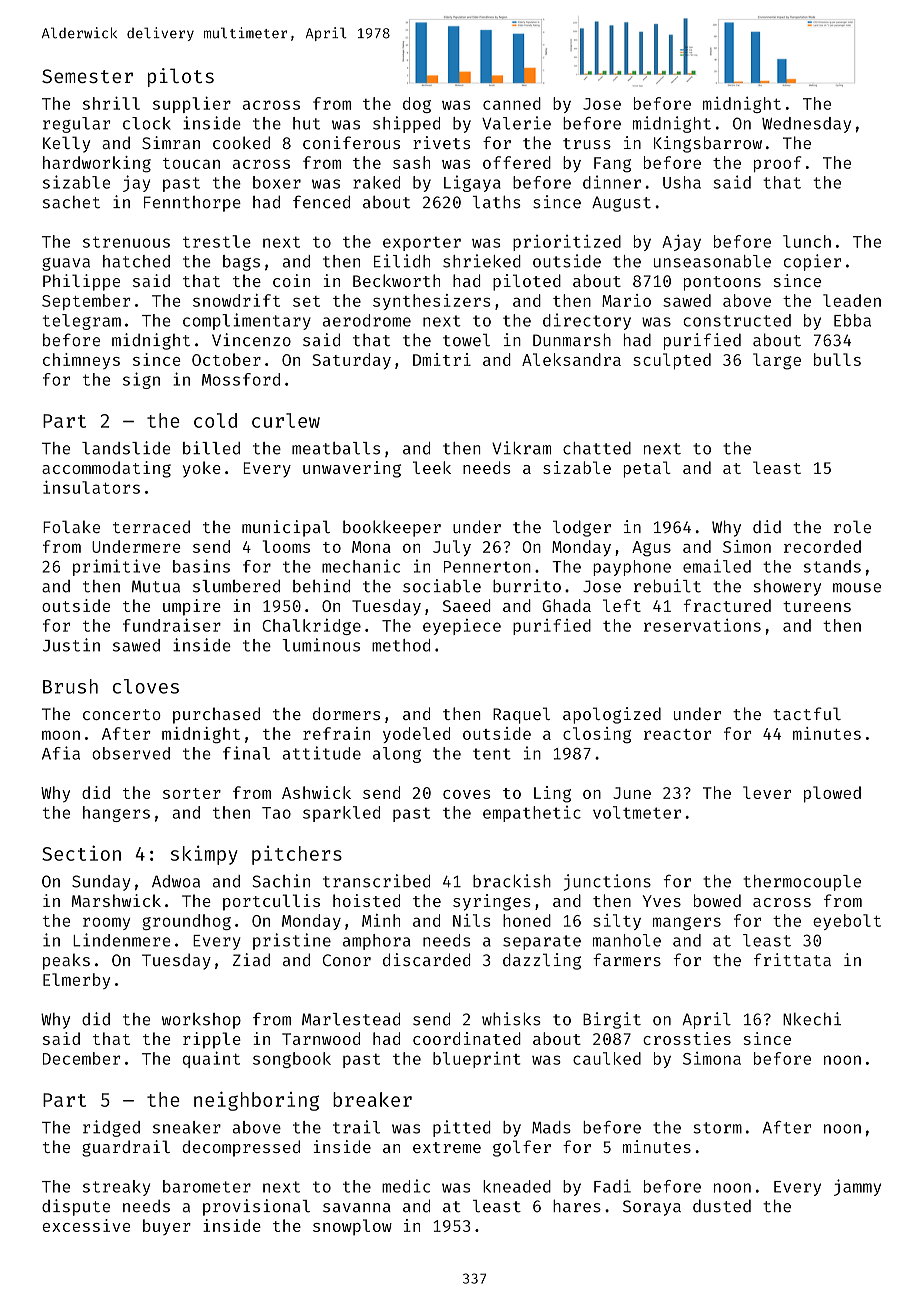 The height and width of the screenshot is (1308, 924). What do you see at coordinates (512, 103) in the screenshot?
I see `canned` at bounding box center [512, 103].
